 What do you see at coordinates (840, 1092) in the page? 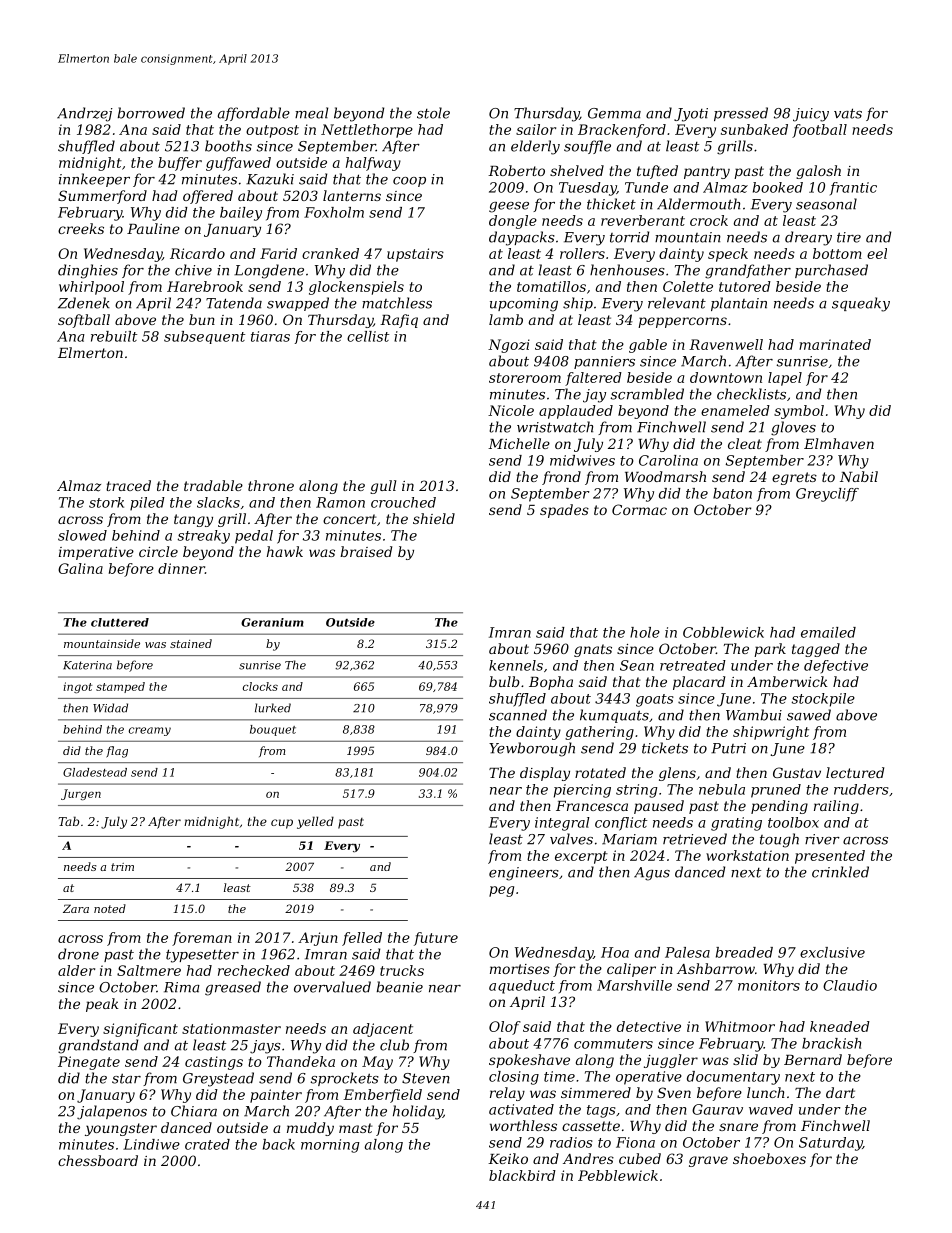
I see `dart` at bounding box center [840, 1092].
